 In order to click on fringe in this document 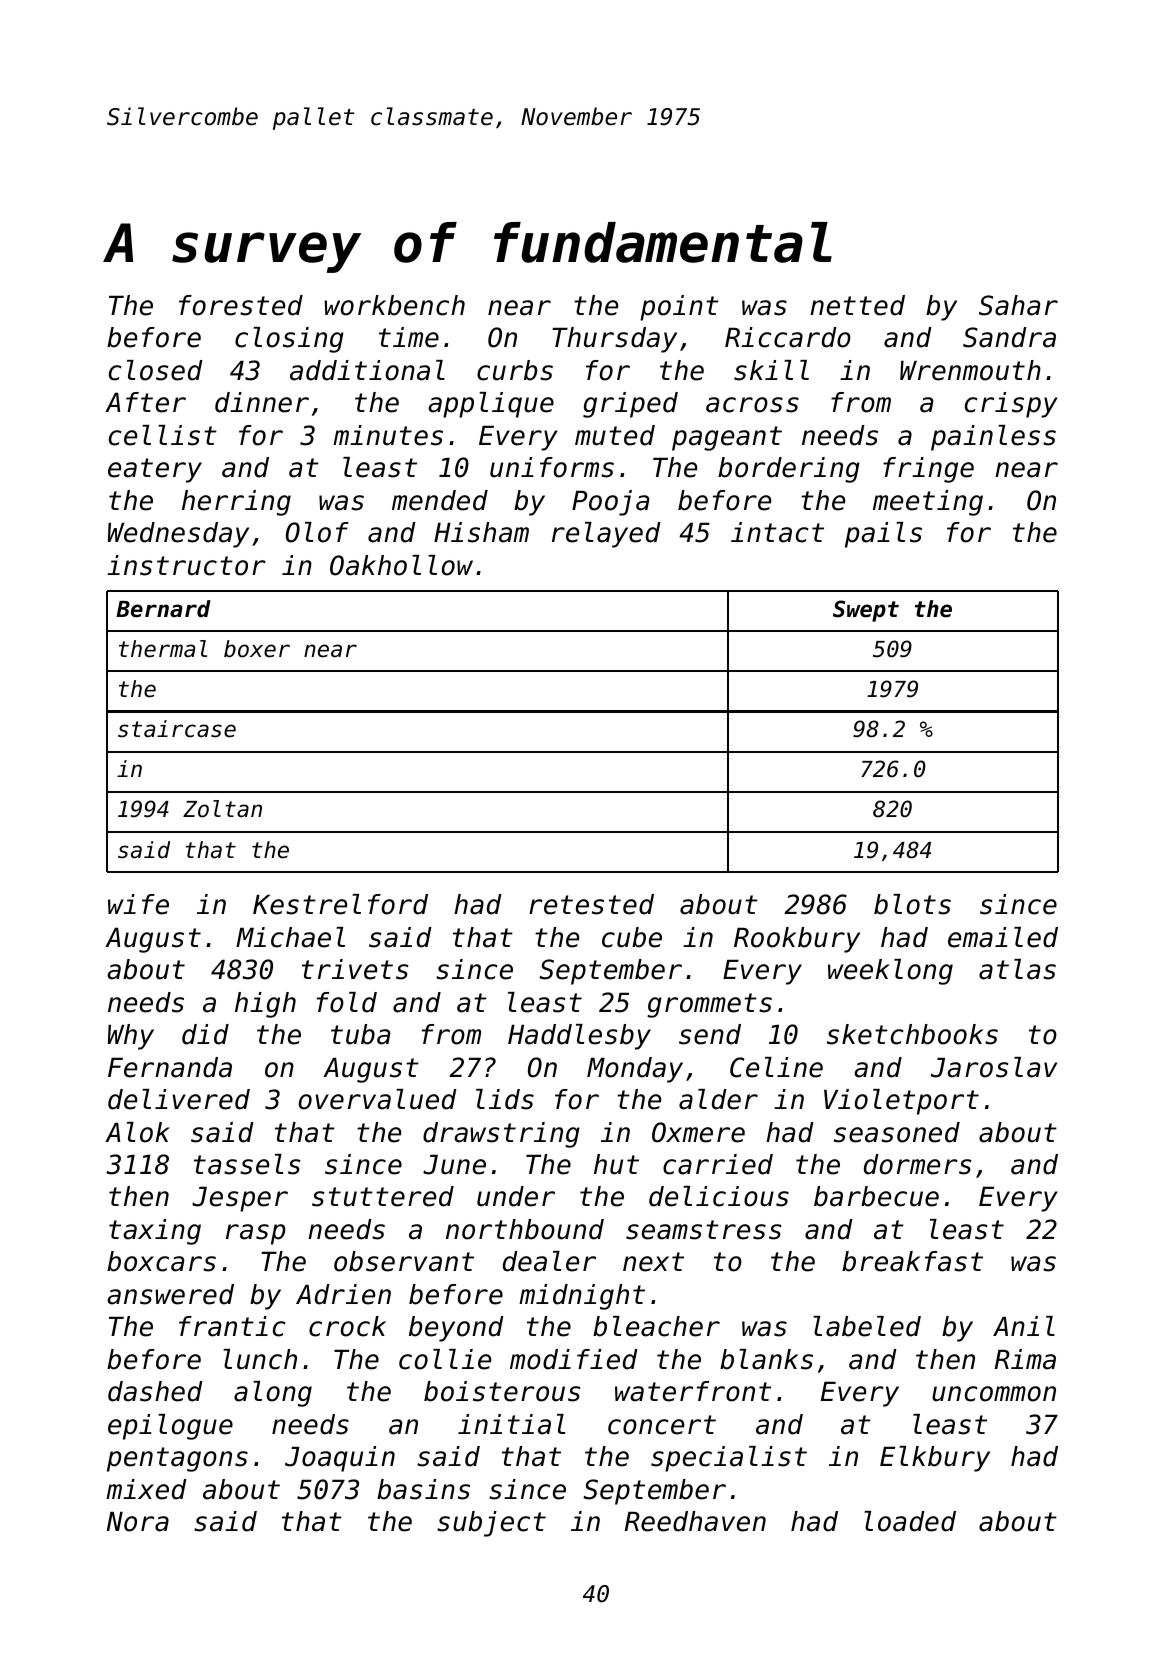, I will do `click(928, 470)`.
